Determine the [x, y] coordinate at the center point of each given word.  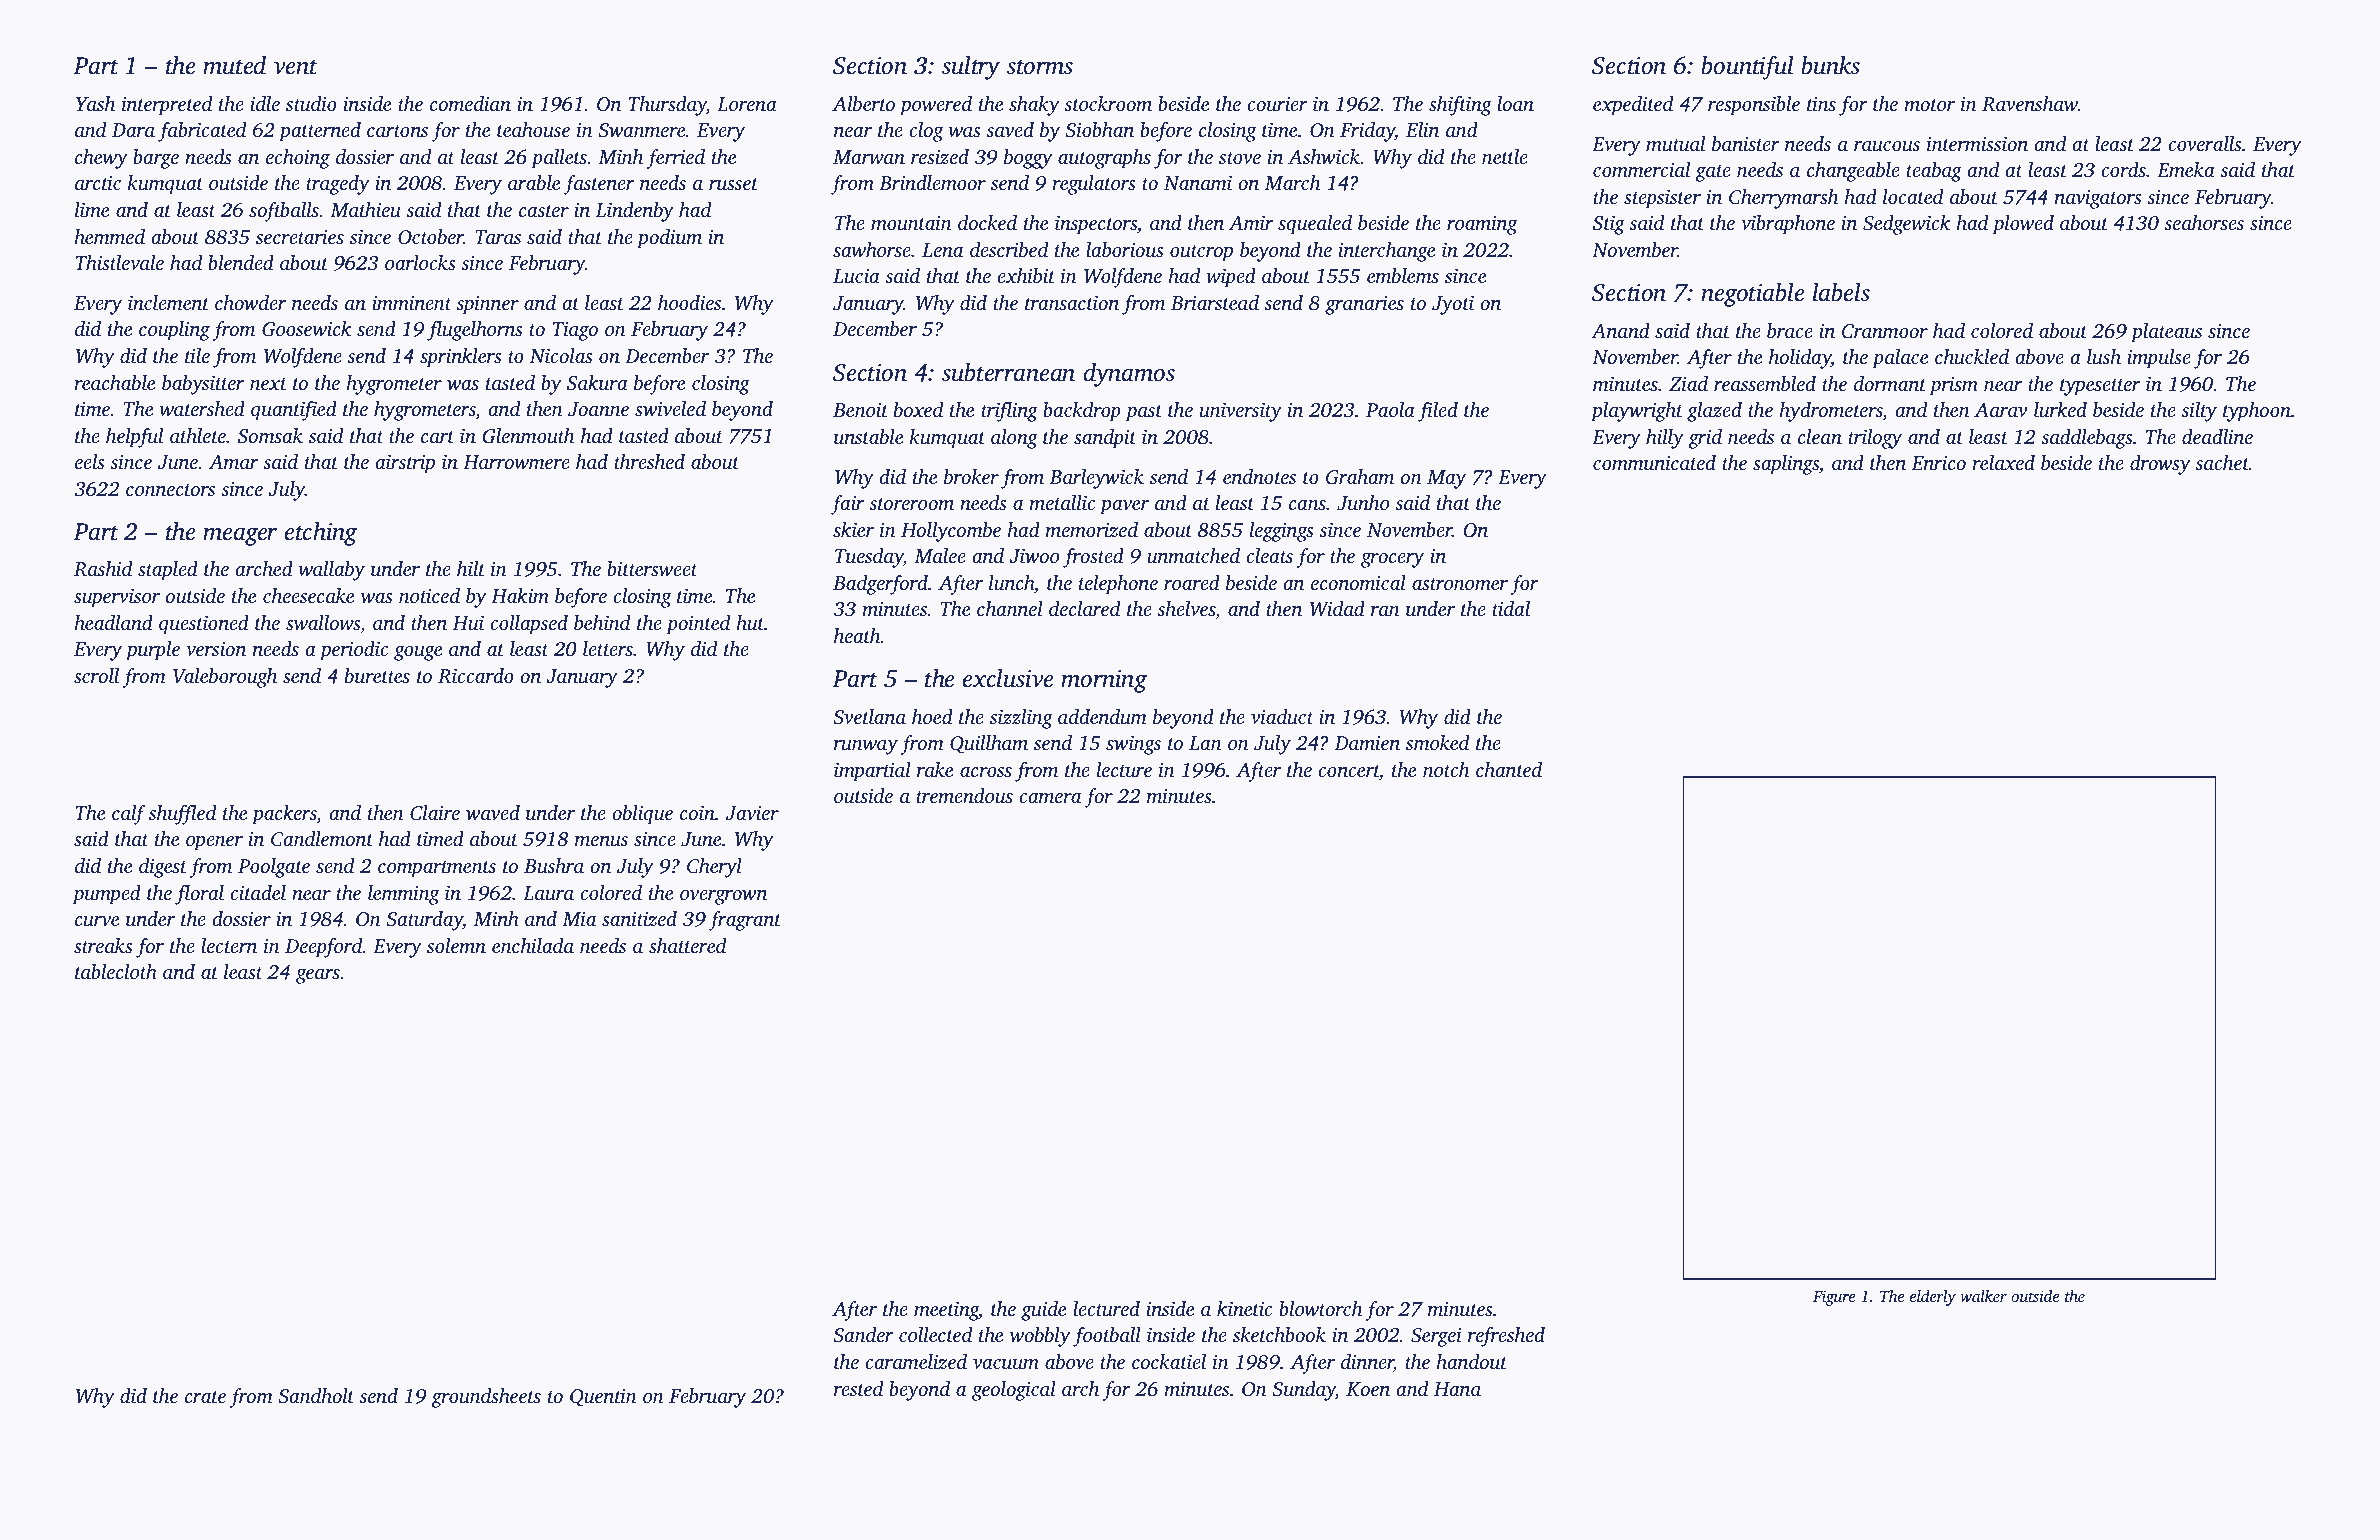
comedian [470, 103]
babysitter [203, 385]
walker [1983, 1296]
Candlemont [322, 839]
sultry [971, 68]
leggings [1282, 532]
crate [205, 1397]
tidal [1511, 608]
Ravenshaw [2030, 104]
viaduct [1282, 716]
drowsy [2160, 465]
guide [1043, 1311]
